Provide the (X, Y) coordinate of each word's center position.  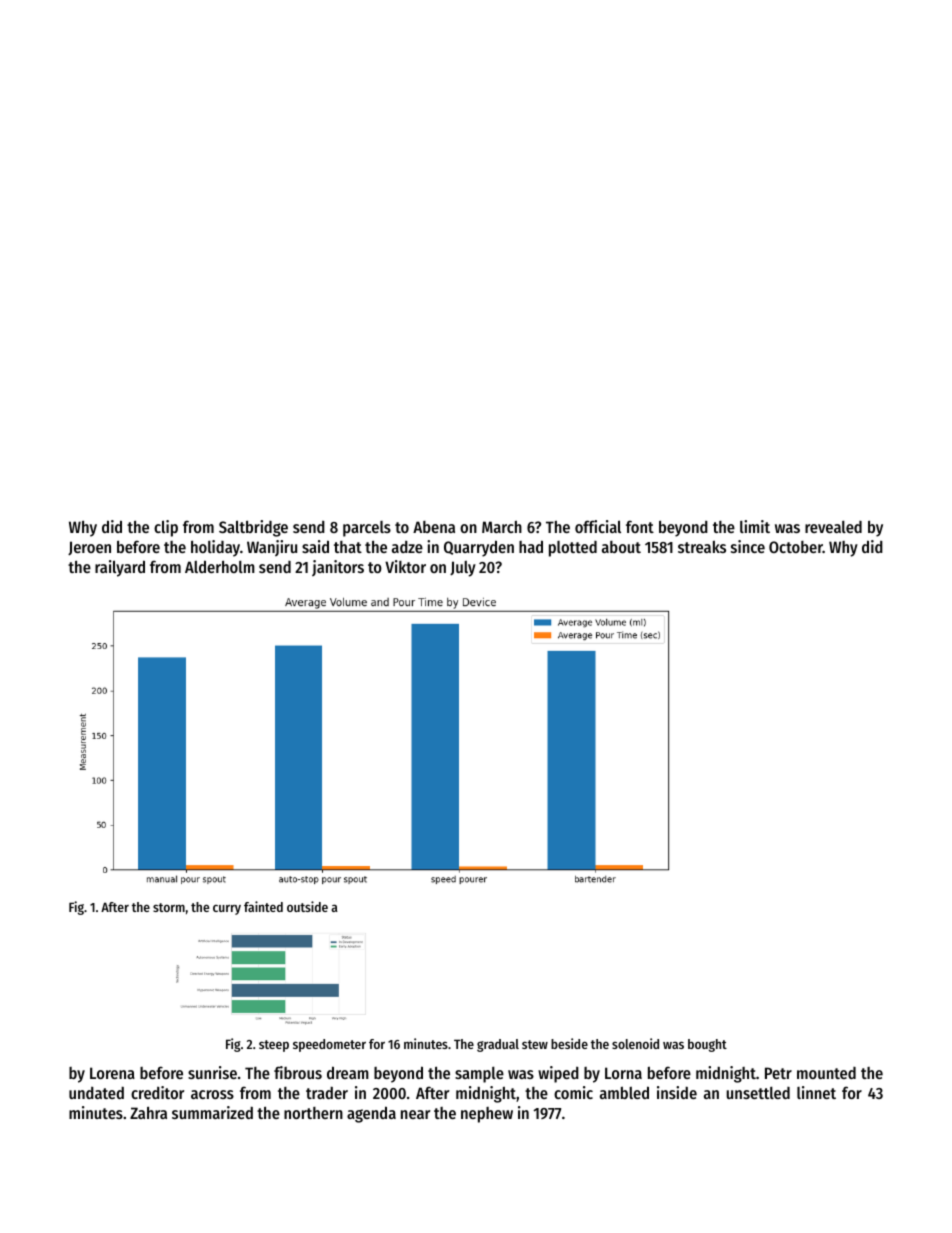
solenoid (635, 1043)
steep (274, 1046)
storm (169, 907)
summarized (212, 1112)
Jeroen (89, 548)
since (748, 546)
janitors (338, 568)
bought (707, 1045)
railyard (120, 568)
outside (307, 906)
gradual (498, 1045)
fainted (263, 906)
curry (227, 910)
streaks (702, 547)
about (621, 547)
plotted (573, 549)
